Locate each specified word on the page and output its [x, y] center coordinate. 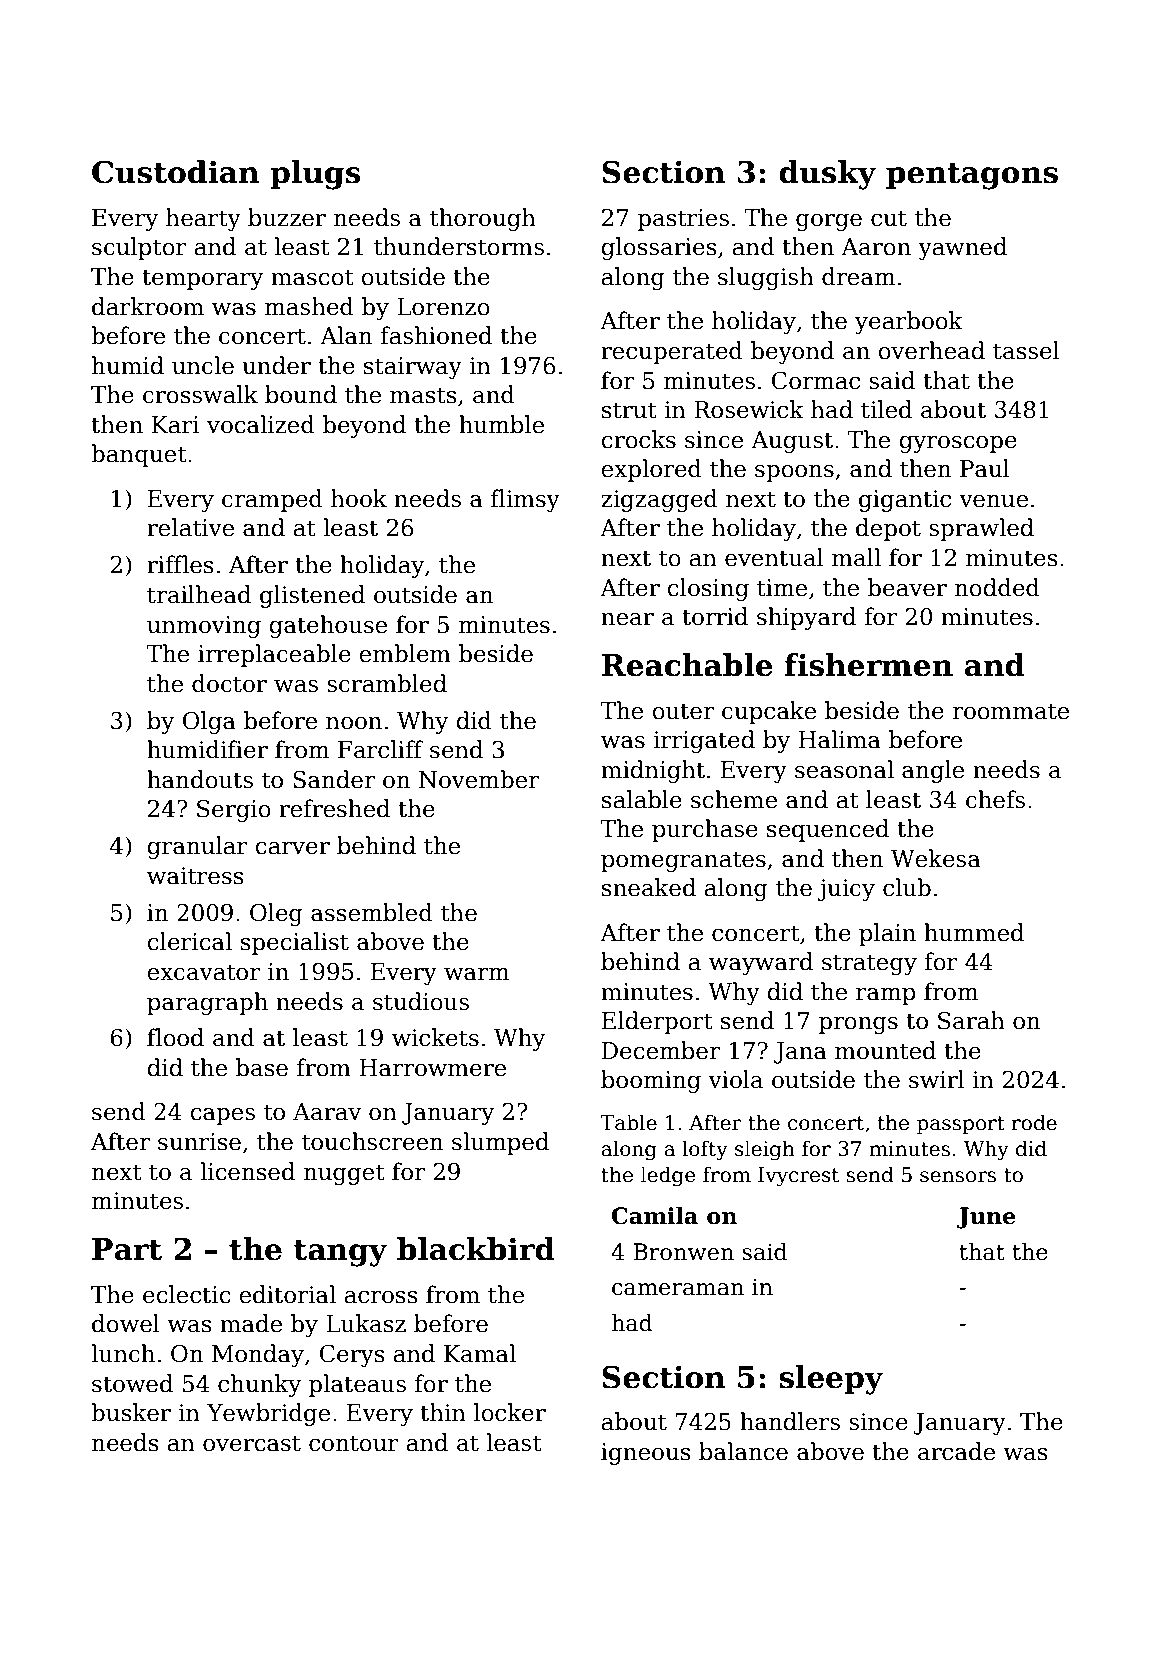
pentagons [972, 176]
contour [354, 1443]
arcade [956, 1451]
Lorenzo [443, 307]
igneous [646, 1454]
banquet [139, 455]
